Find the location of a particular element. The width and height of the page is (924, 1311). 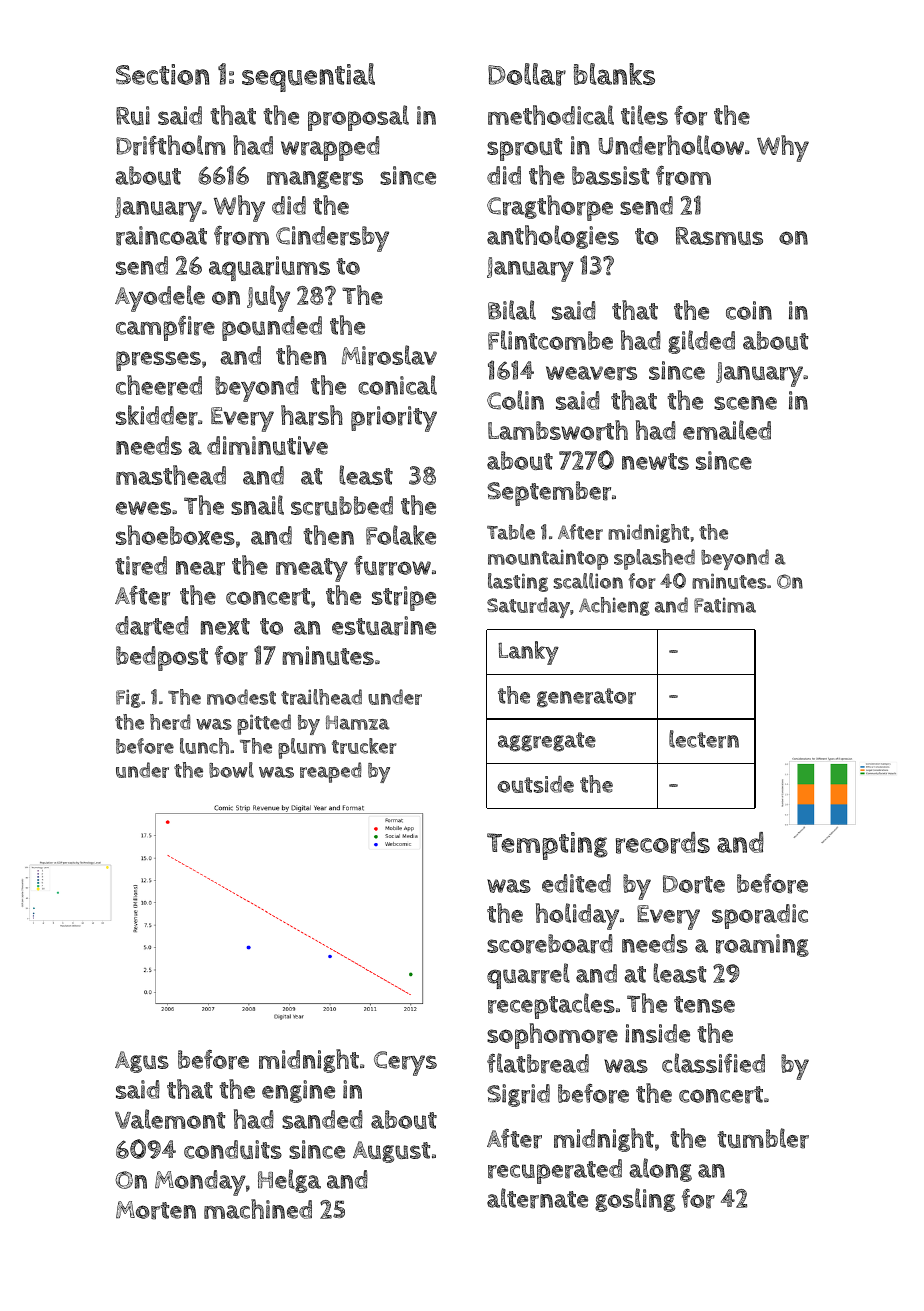

Section is located at coordinates (163, 74).
